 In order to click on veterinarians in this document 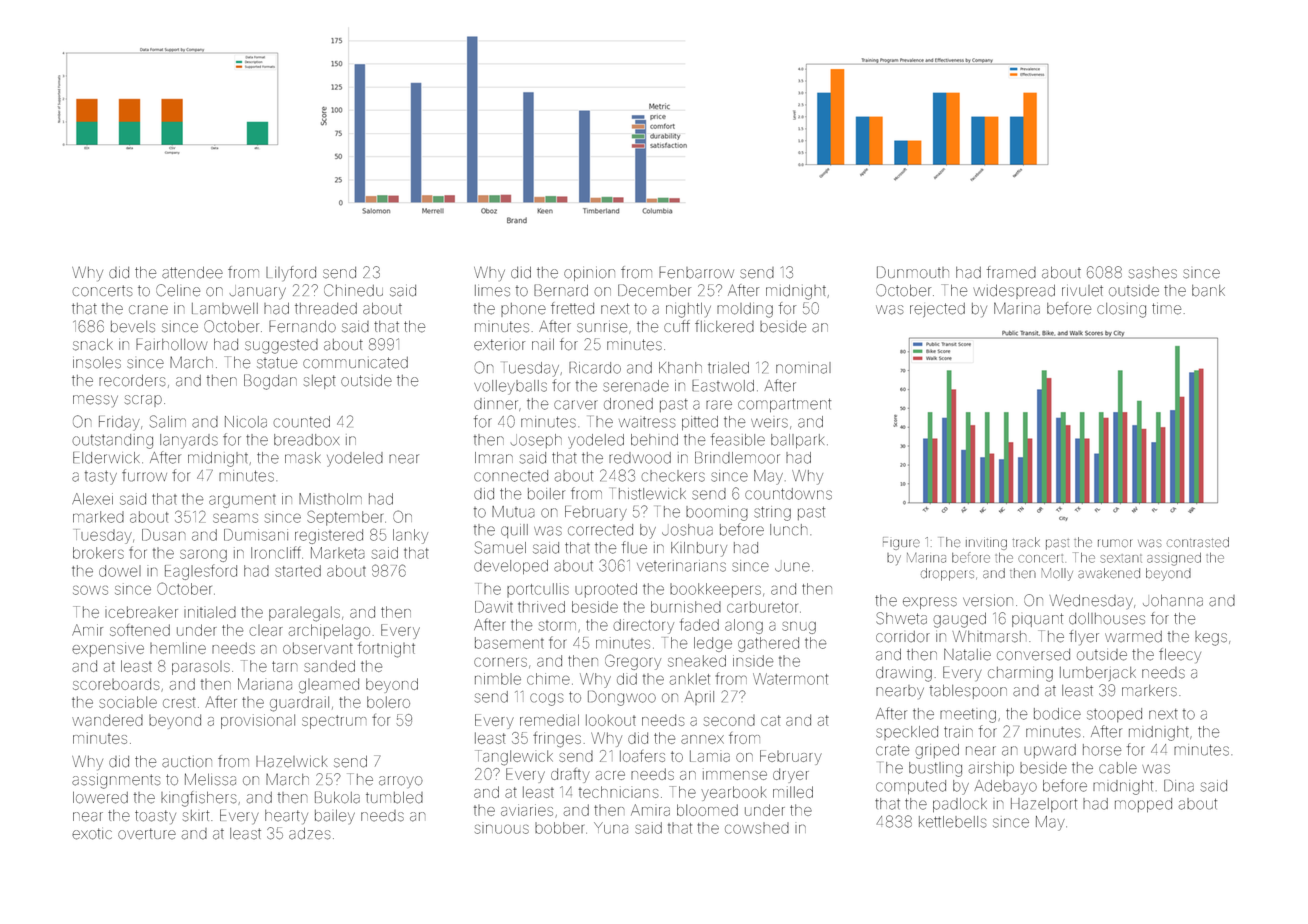, I will do `click(681, 566)`.
